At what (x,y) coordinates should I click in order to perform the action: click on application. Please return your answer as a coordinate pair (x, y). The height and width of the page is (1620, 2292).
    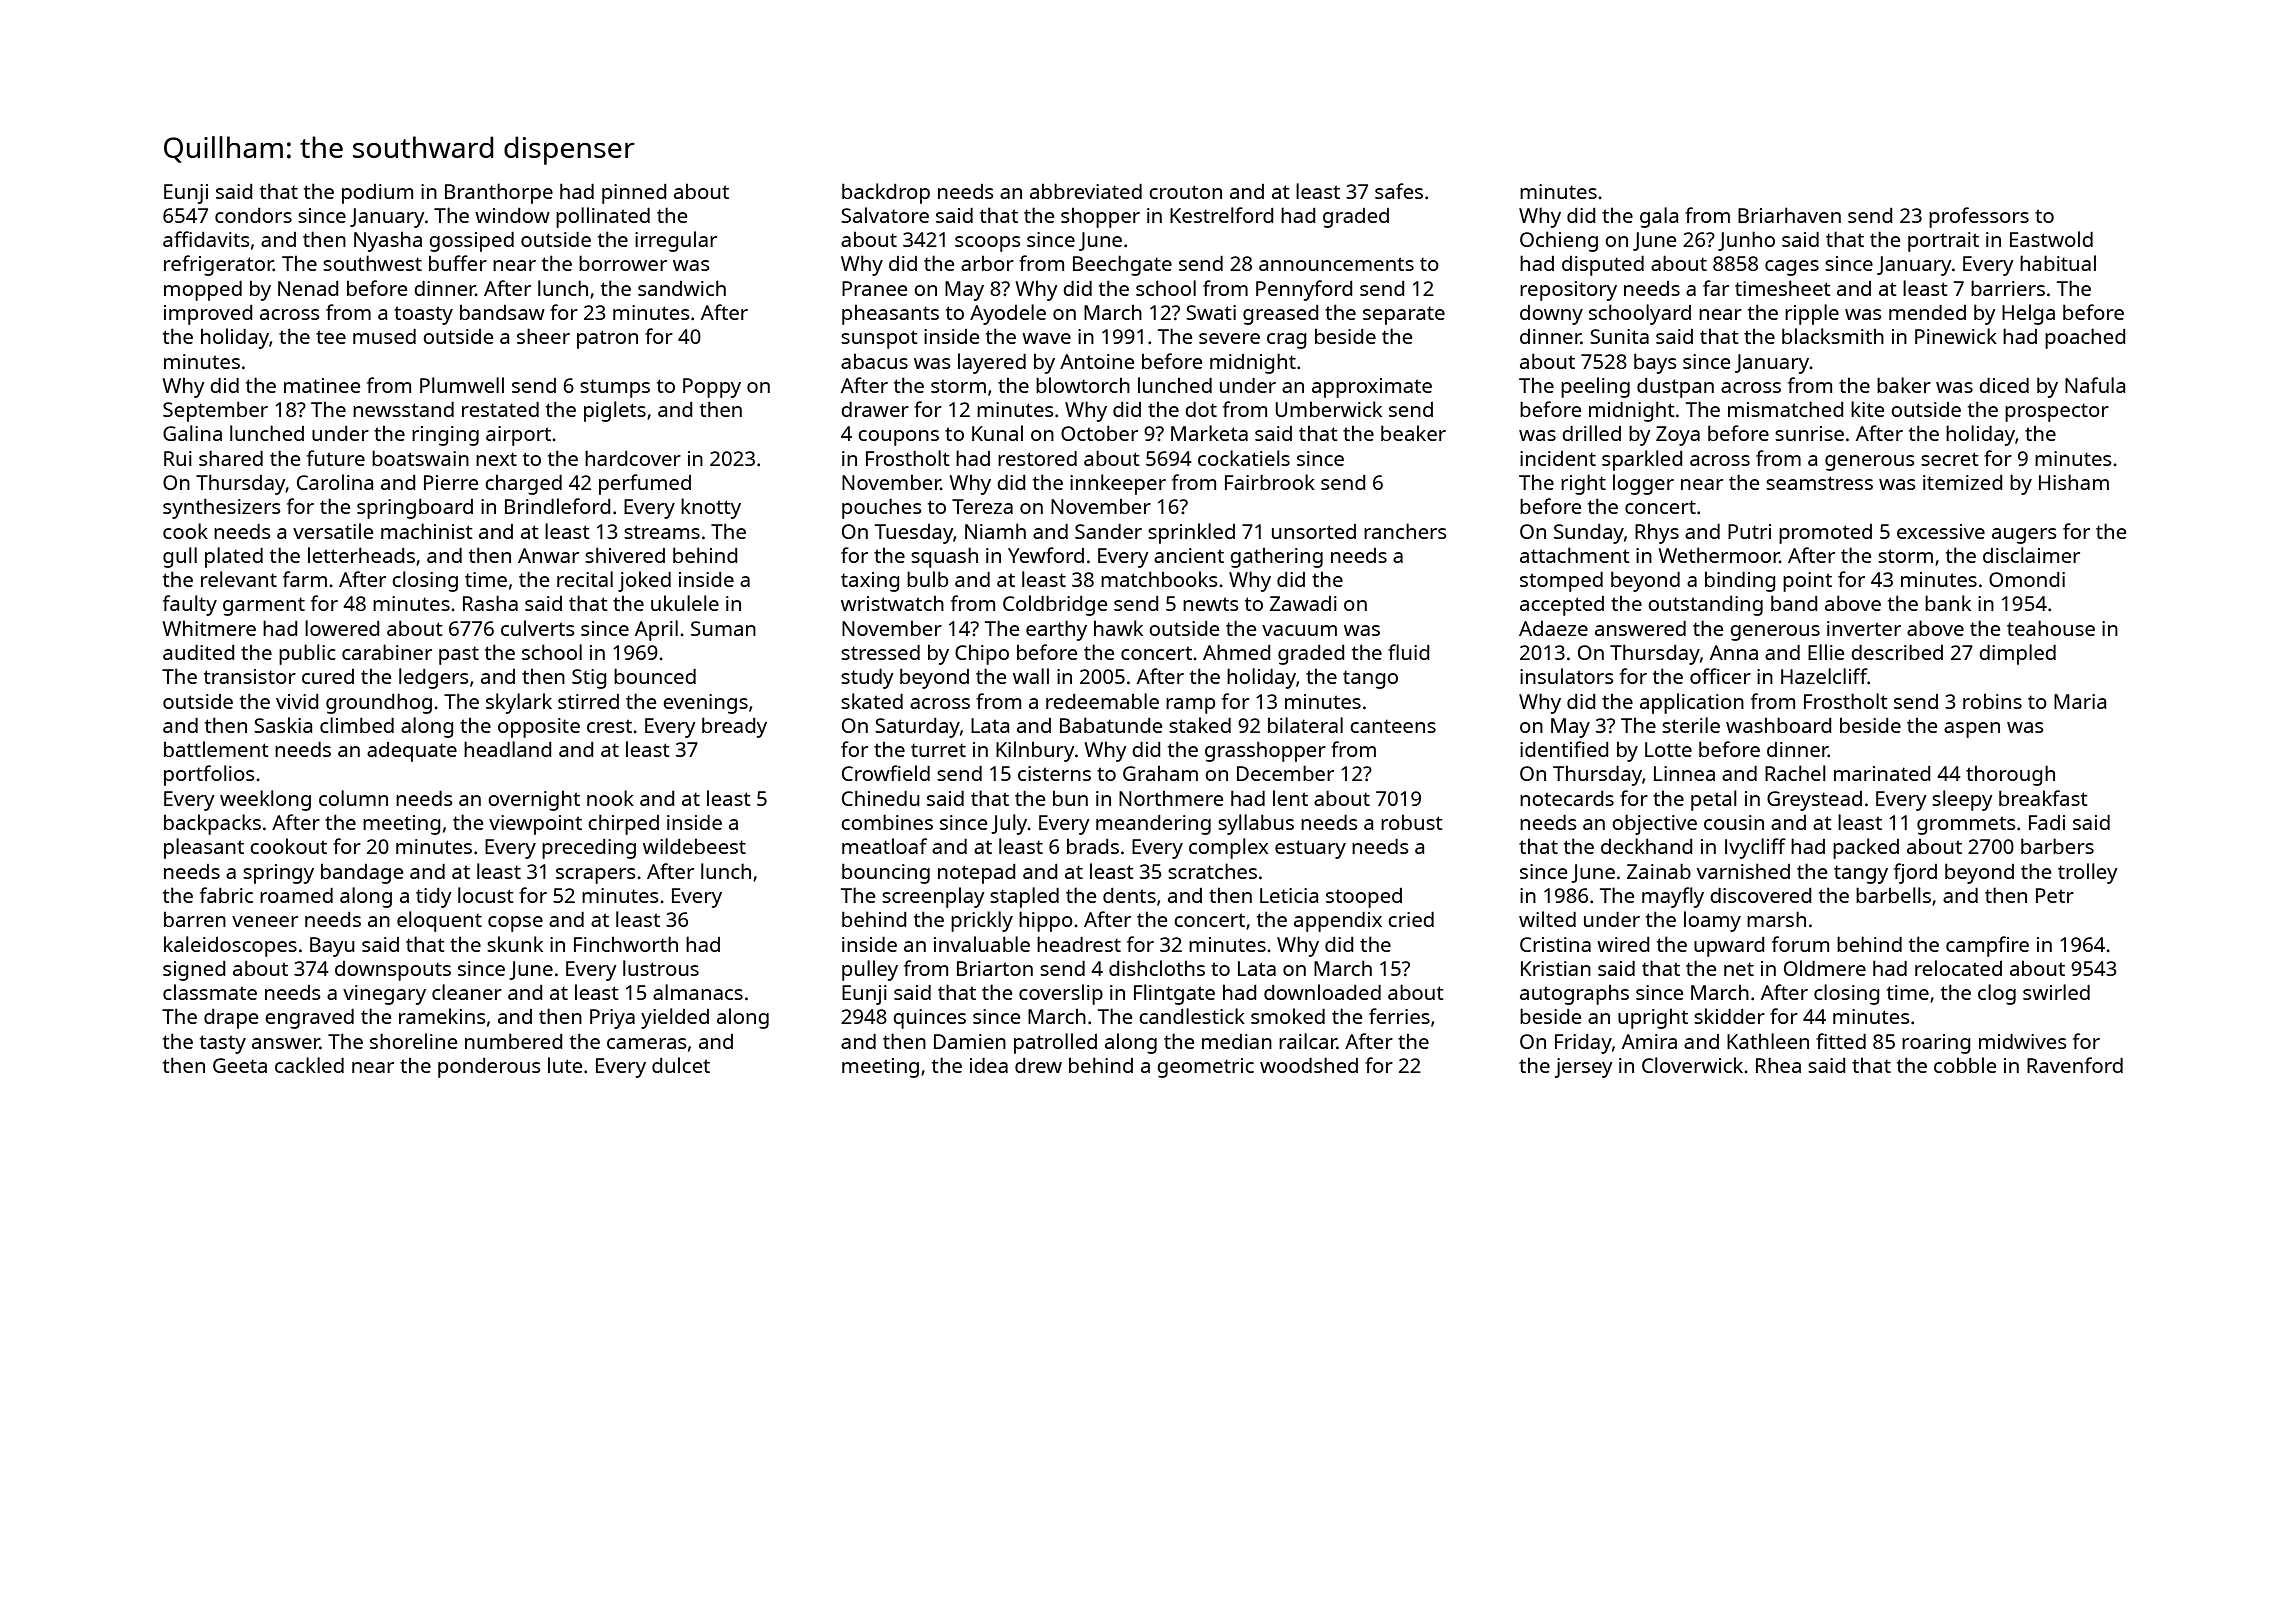
    Looking at the image, I should click on (1692, 703).
